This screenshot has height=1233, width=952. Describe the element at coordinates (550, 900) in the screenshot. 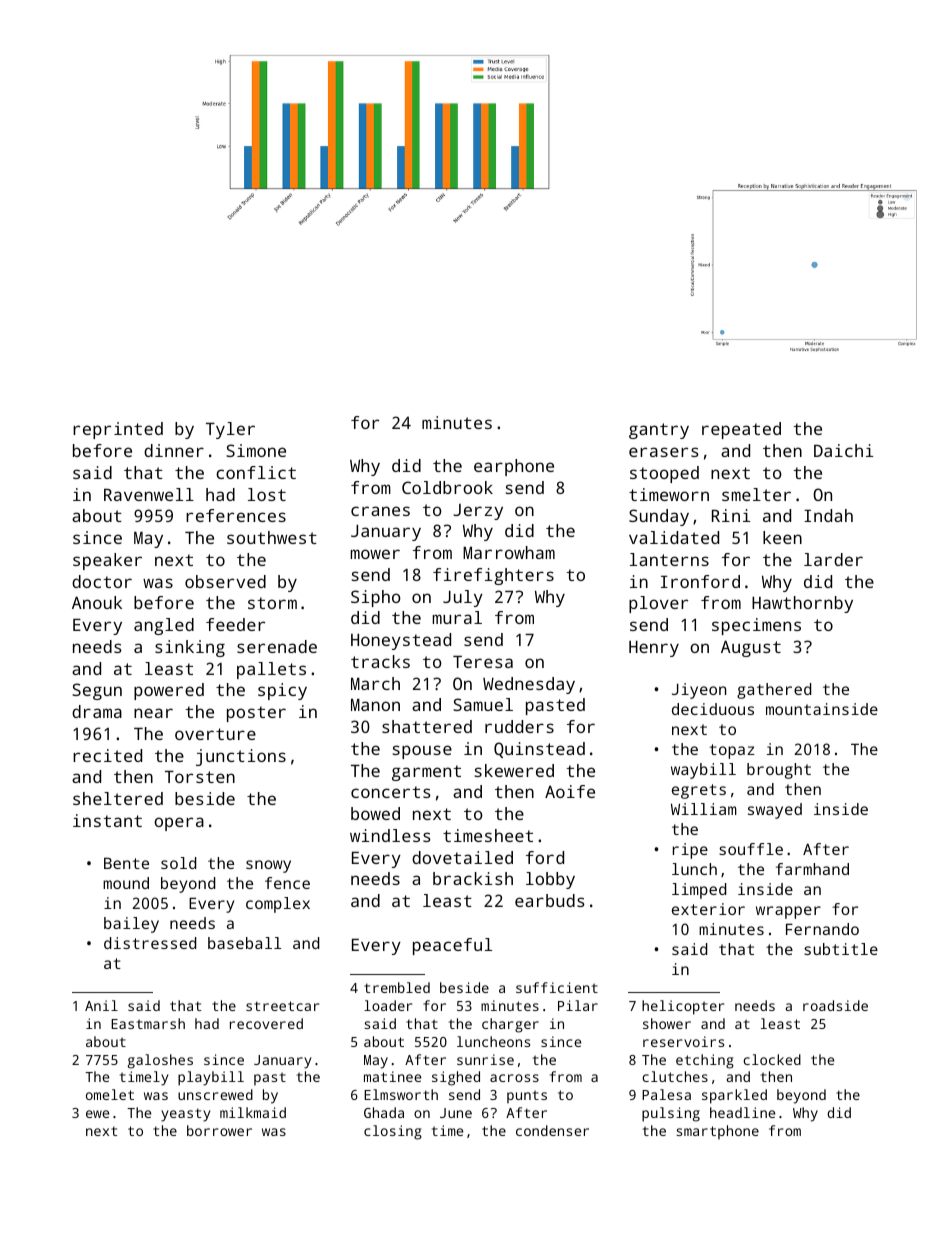

I see `earbuds` at that location.
